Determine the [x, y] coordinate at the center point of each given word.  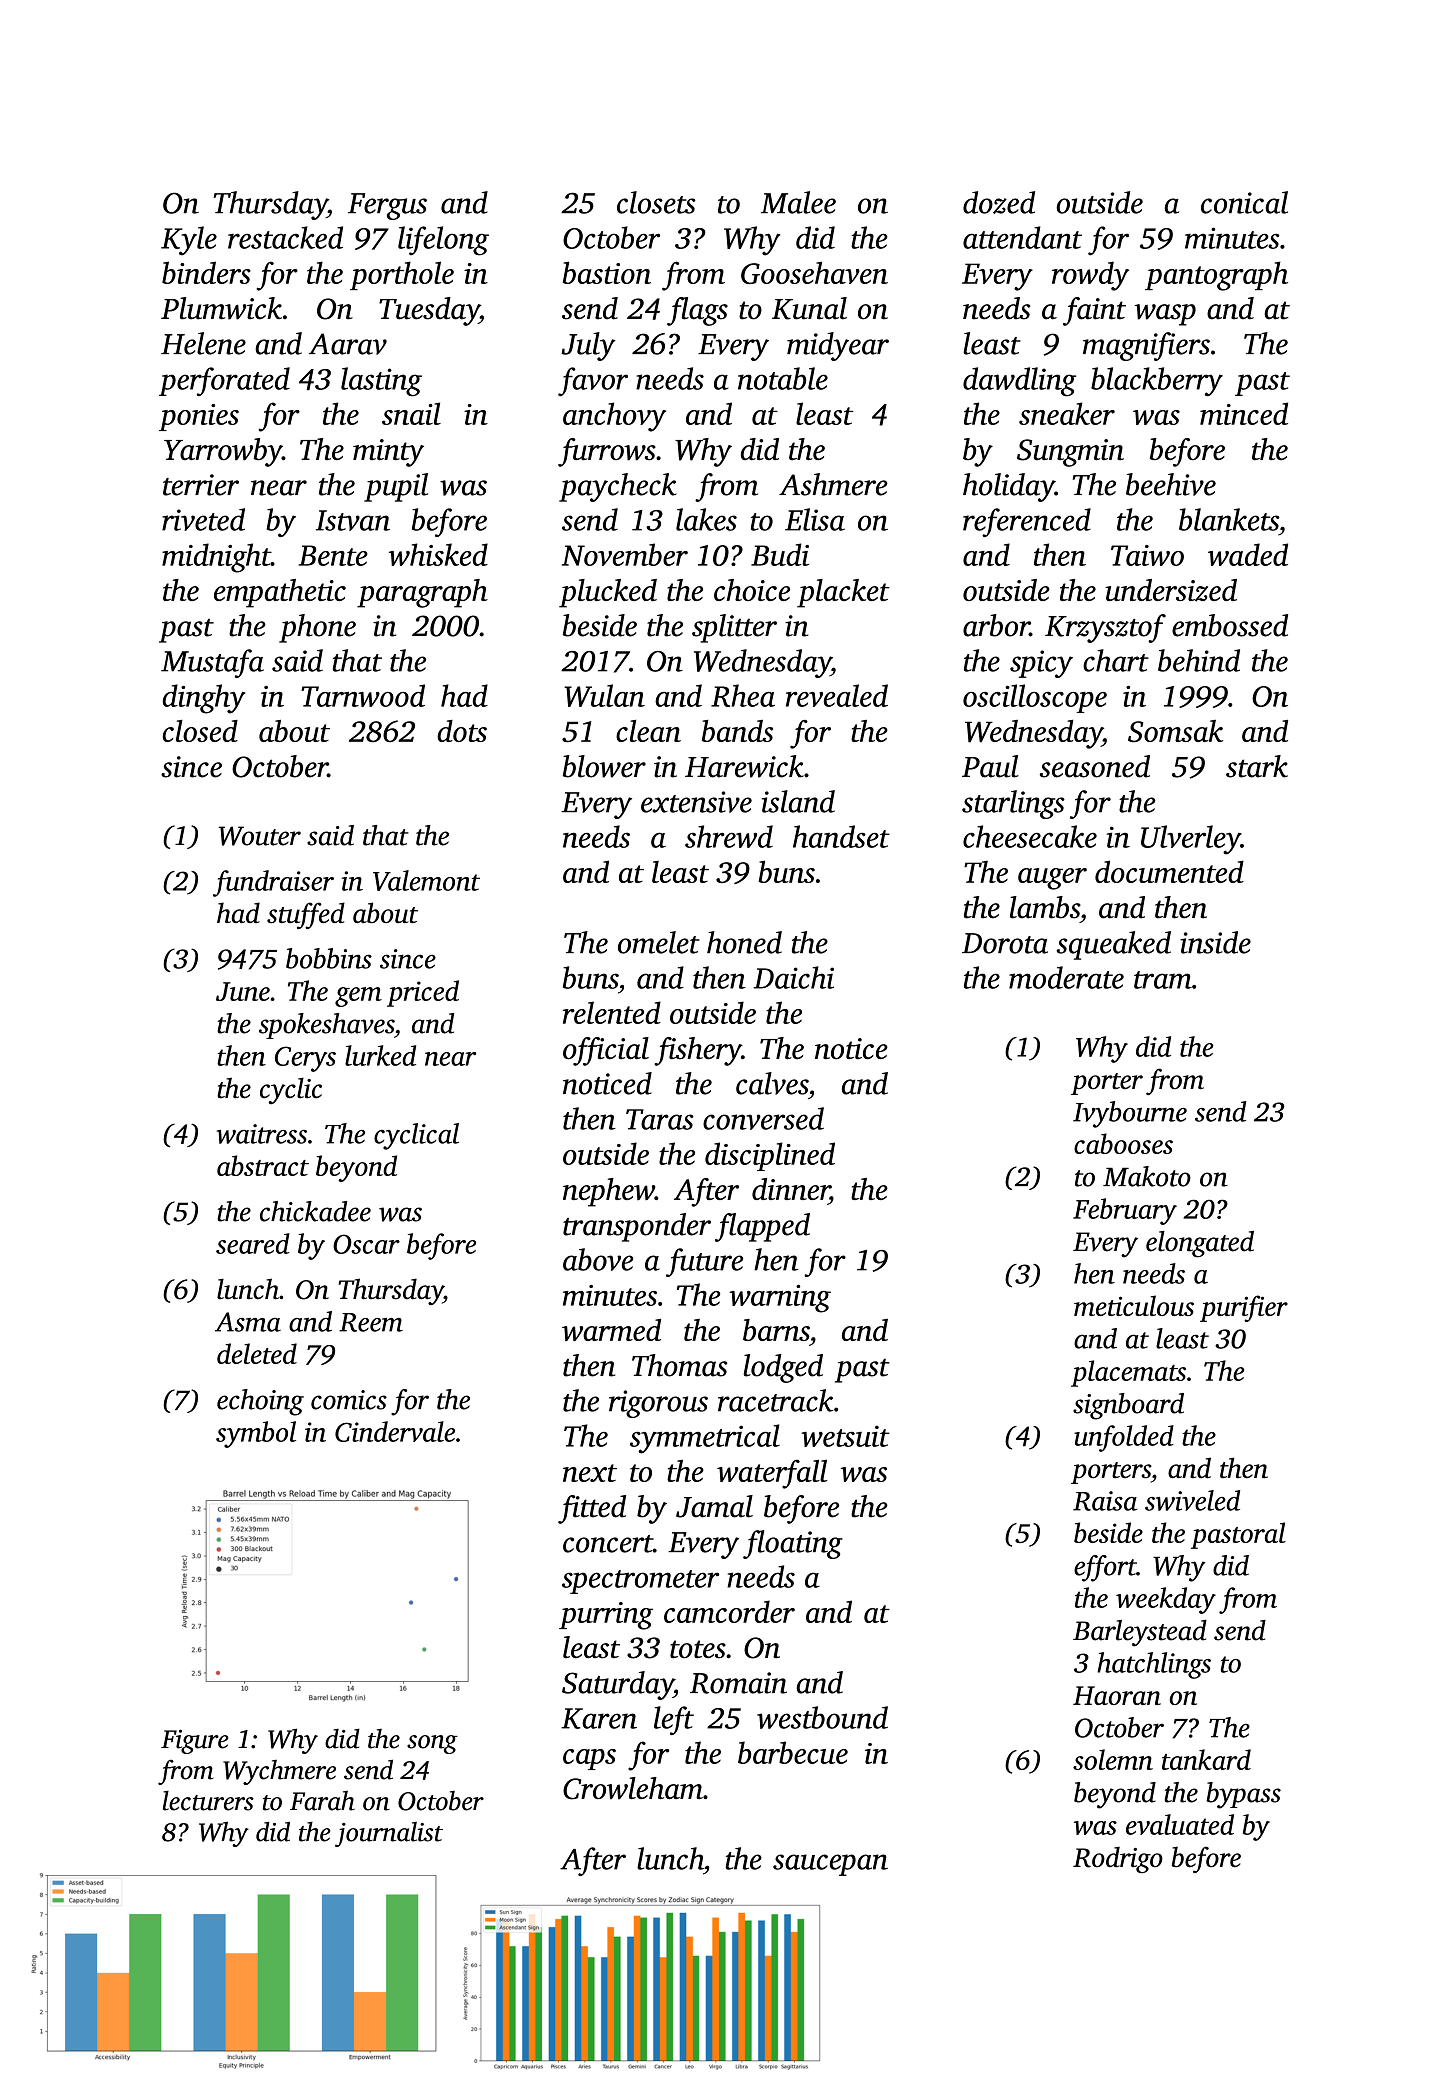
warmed [611, 1330]
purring [606, 1616]
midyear [838, 346]
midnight [216, 558]
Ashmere [833, 484]
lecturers [208, 1801]
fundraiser [273, 883]
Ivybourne [1130, 1114]
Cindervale [395, 1431]
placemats [1128, 1373]
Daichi [794, 977]
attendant [1022, 237]
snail [411, 413]
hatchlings [1154, 1665]
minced [1244, 413]
